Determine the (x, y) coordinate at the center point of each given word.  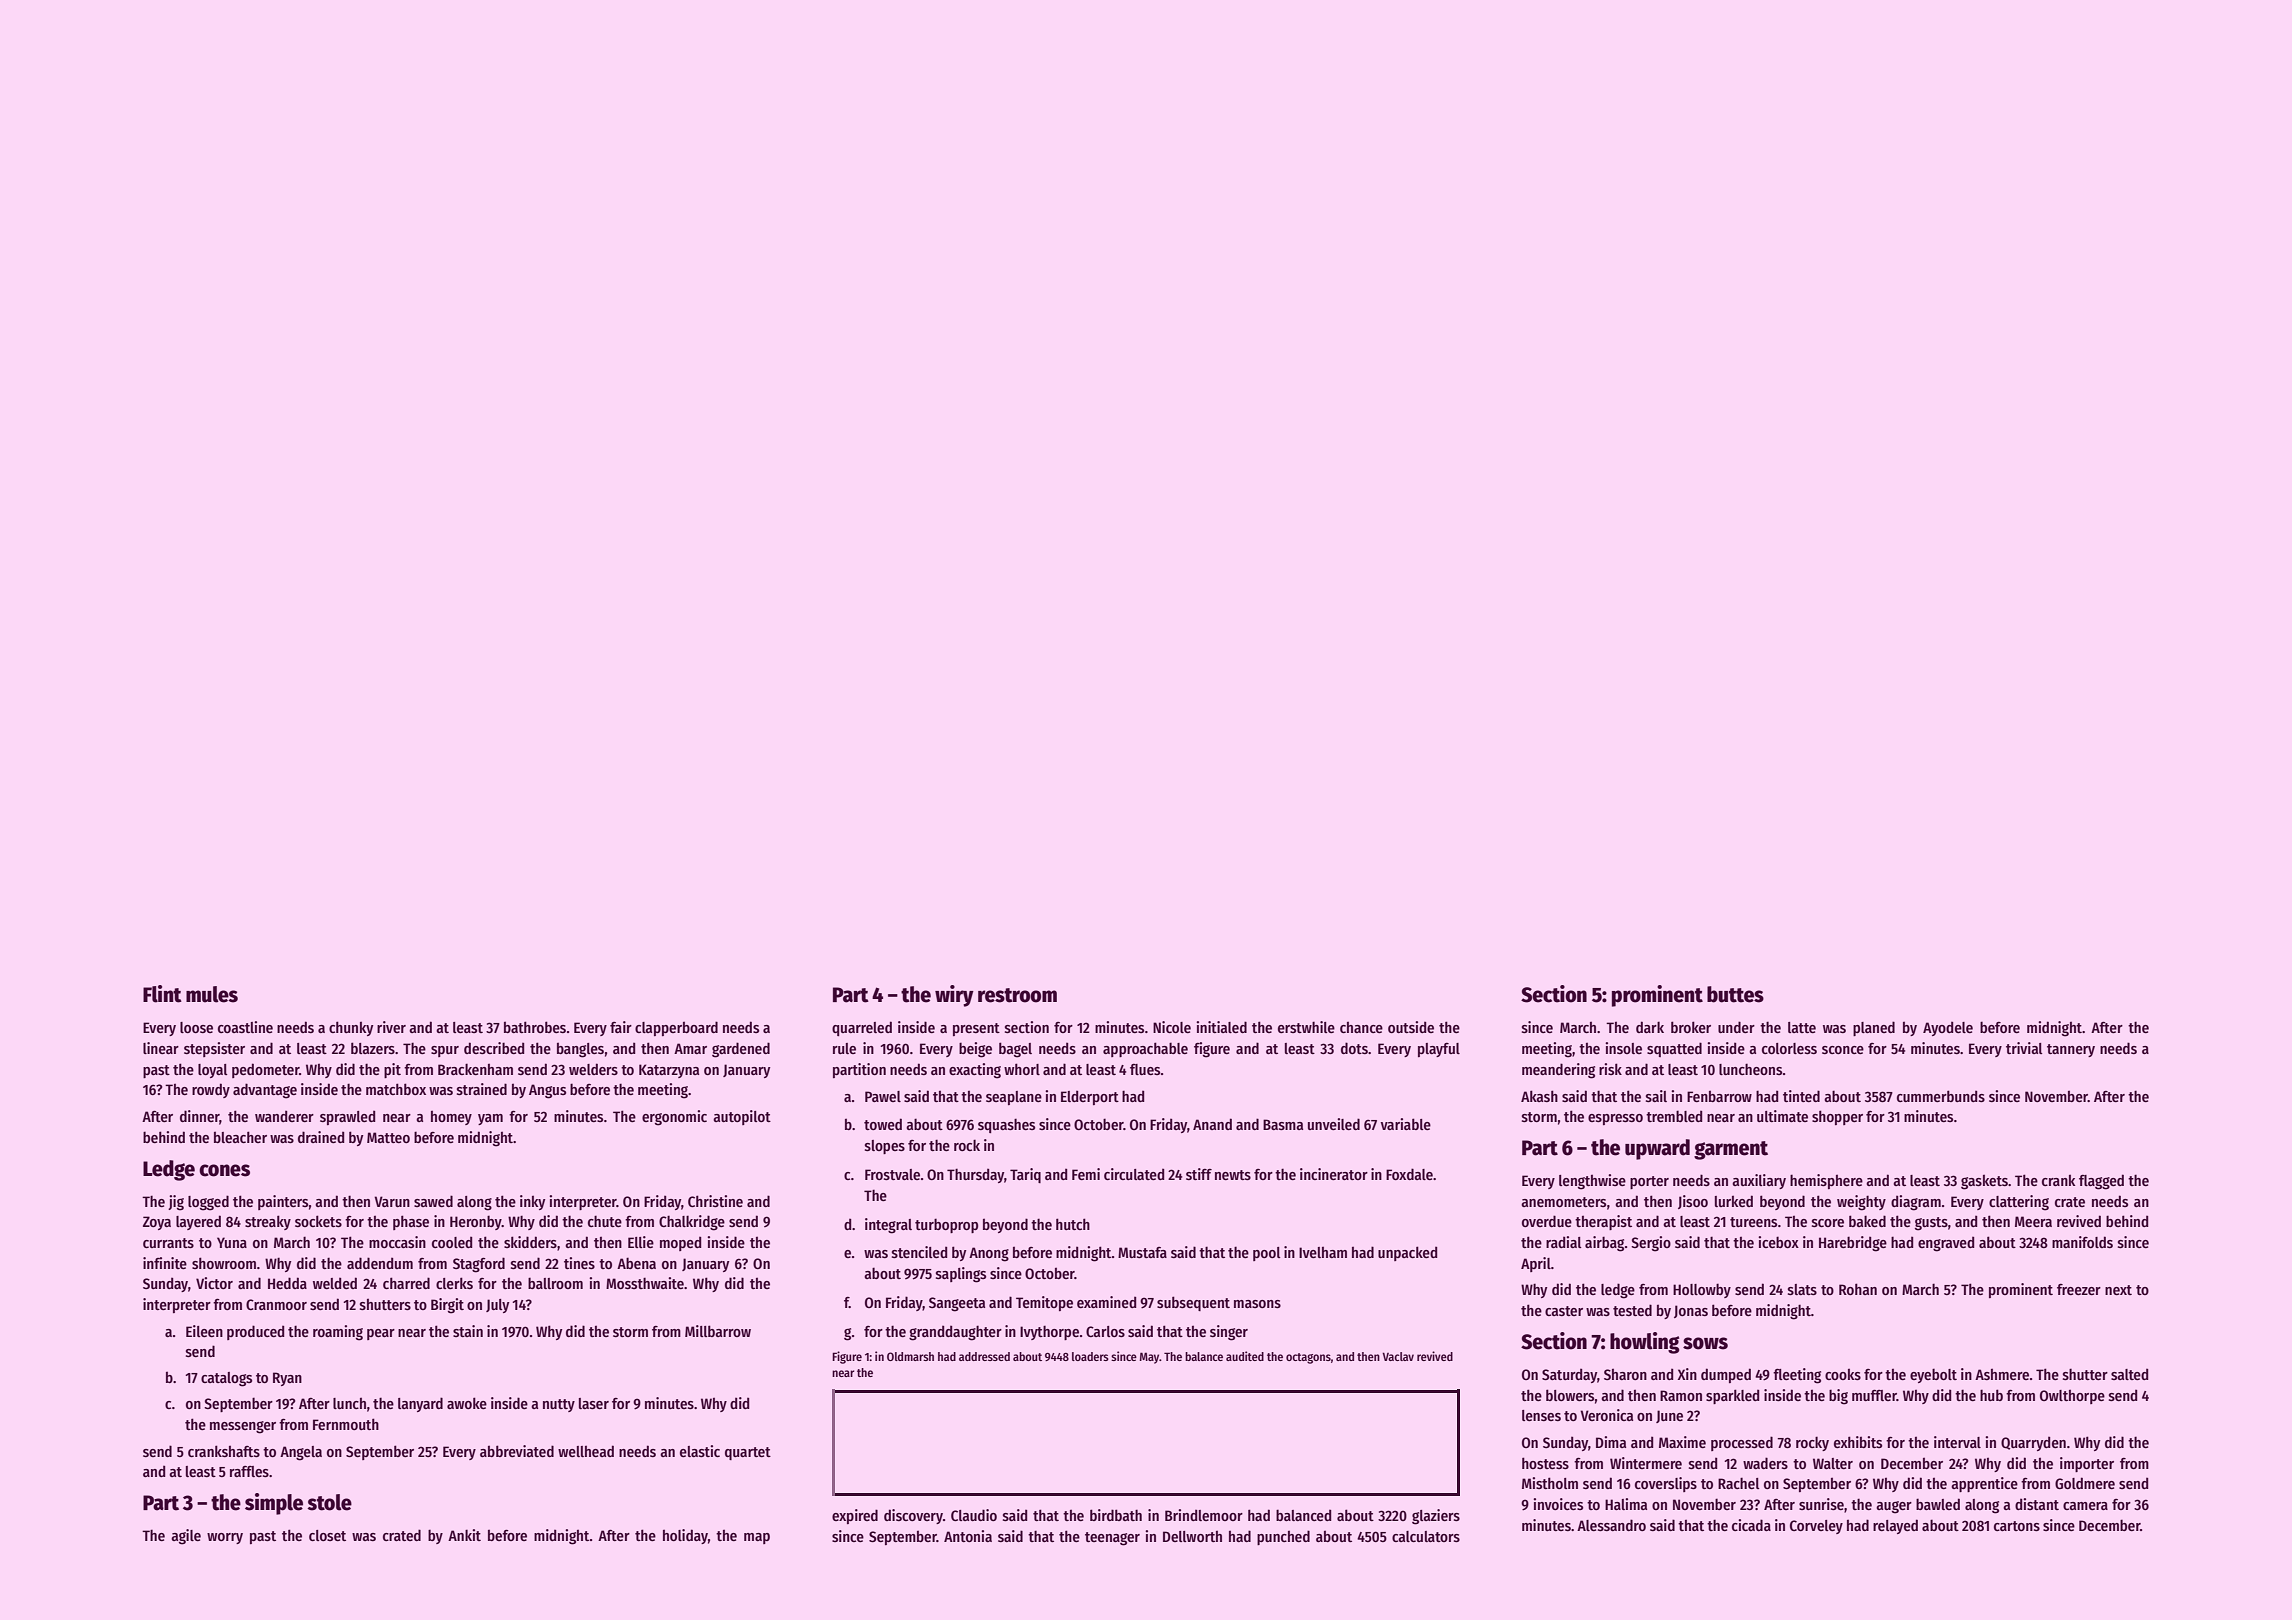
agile (186, 1537)
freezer (2079, 1289)
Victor (214, 1283)
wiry (954, 996)
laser (594, 1403)
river (391, 1027)
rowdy (211, 1090)
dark (1650, 1027)
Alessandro (1611, 1525)
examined (1106, 1302)
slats (1802, 1289)
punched (1283, 1537)
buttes (1735, 994)
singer (1229, 1333)
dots (1354, 1048)
